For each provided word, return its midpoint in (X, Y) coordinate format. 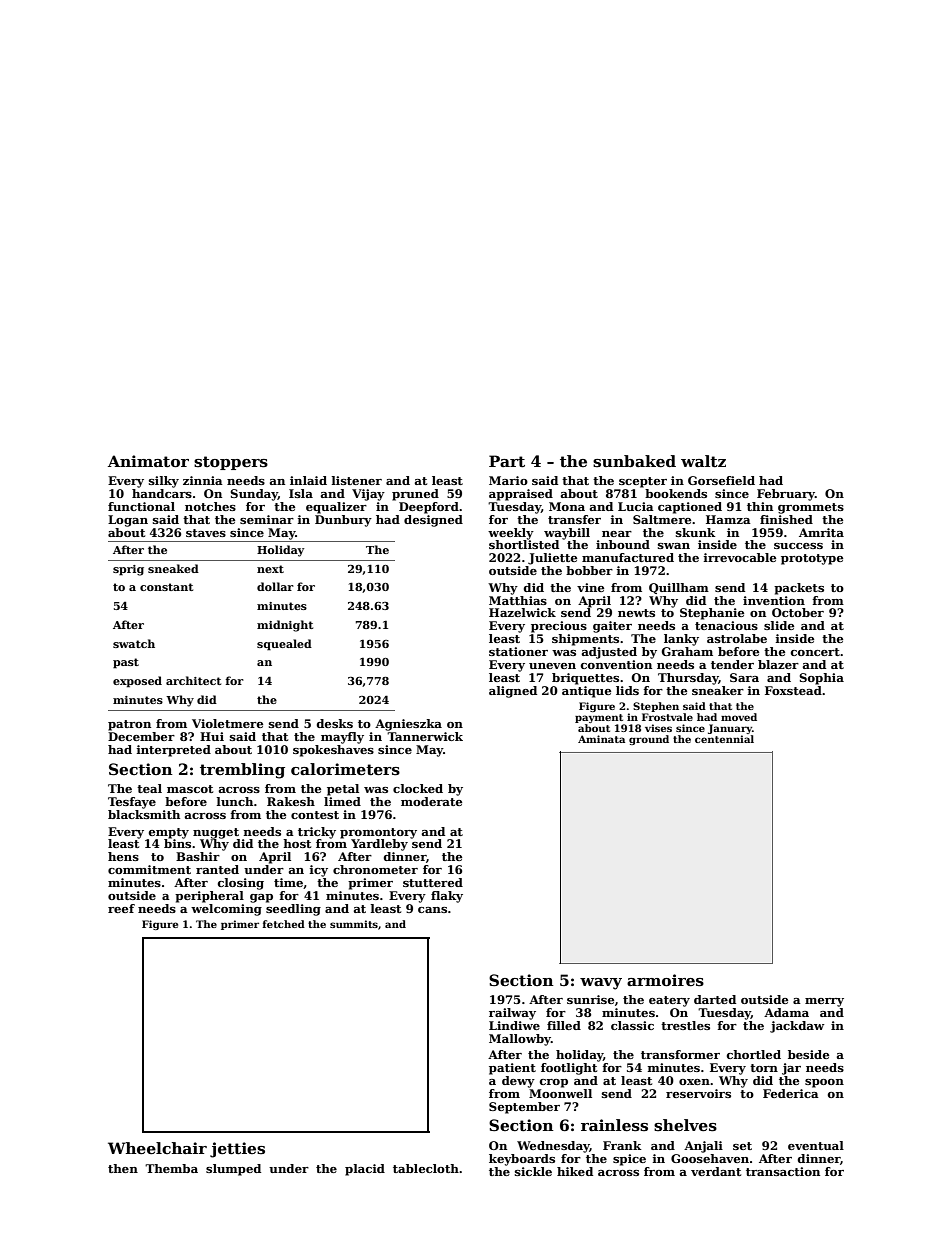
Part (507, 461)
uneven (552, 666)
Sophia (821, 679)
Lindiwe (514, 1025)
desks (335, 723)
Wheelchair (157, 1148)
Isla (301, 493)
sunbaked (634, 461)
